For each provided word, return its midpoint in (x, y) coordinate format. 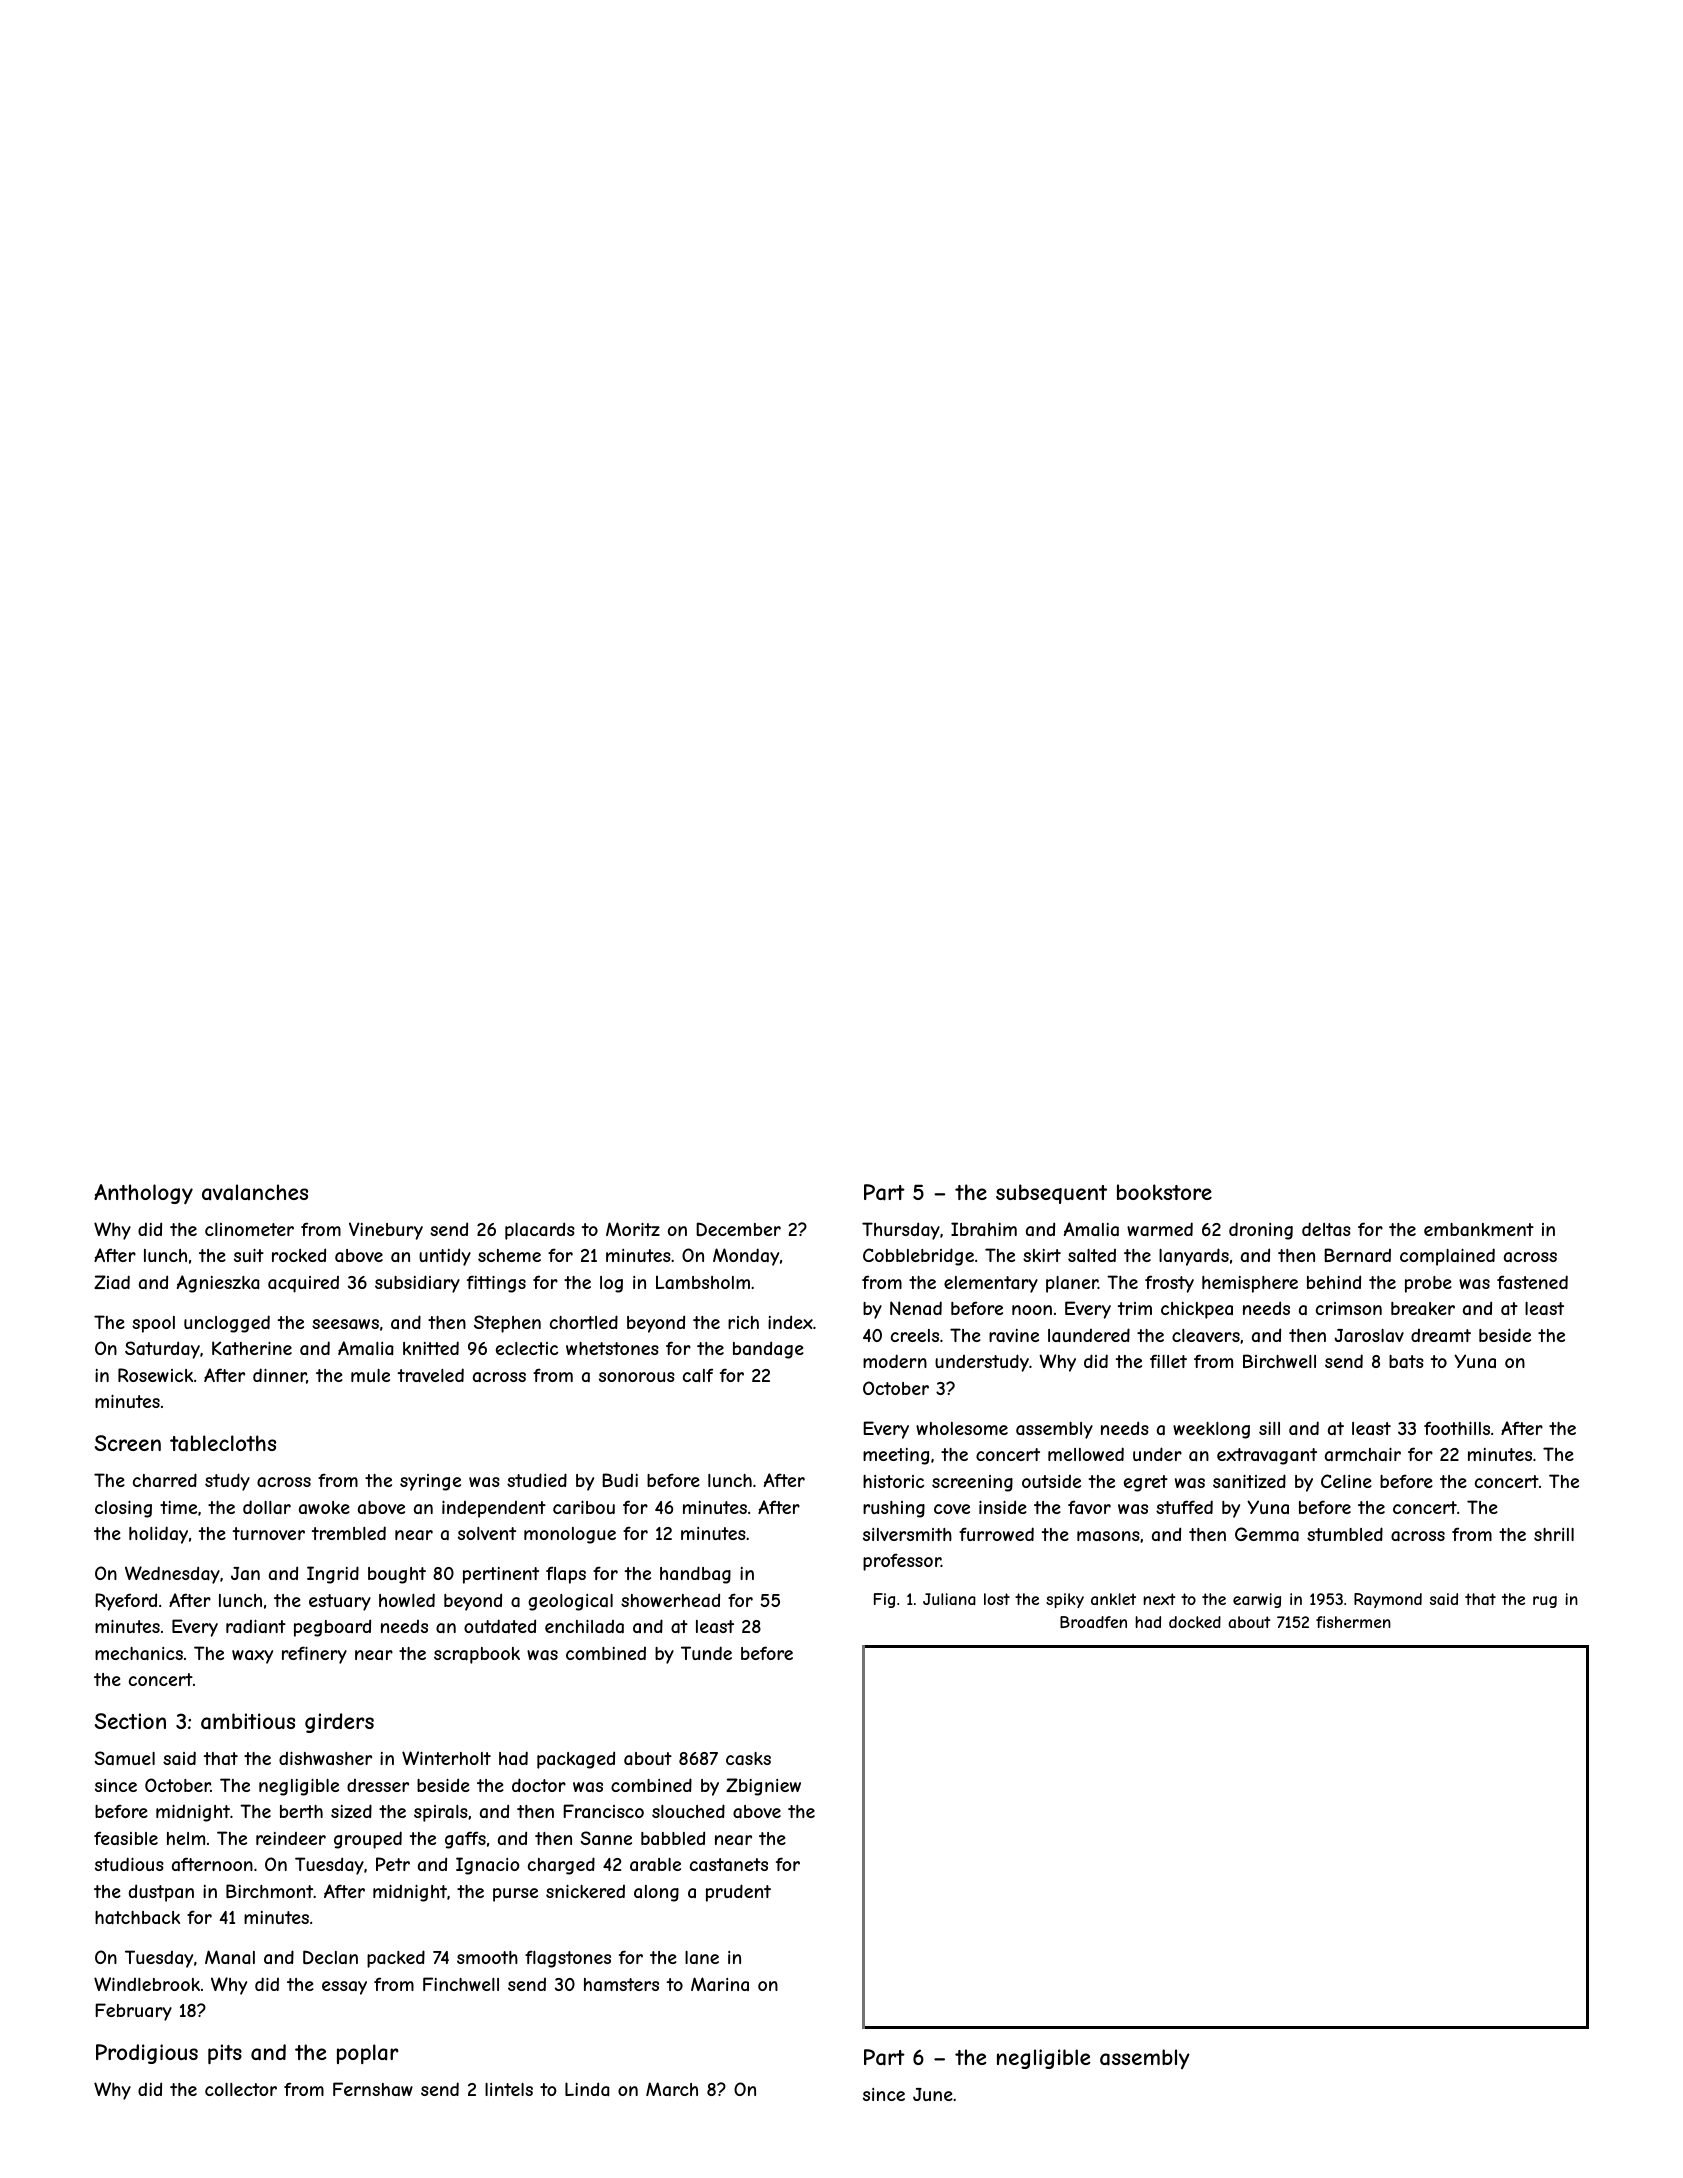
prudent (738, 1893)
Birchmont (269, 1891)
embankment (1479, 1229)
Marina (720, 1984)
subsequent (1051, 1194)
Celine (1346, 1481)
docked (1195, 1622)
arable (655, 1864)
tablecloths (223, 1443)
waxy (252, 1657)
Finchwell (461, 1984)
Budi (620, 1480)
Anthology (143, 1194)
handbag (695, 1575)
